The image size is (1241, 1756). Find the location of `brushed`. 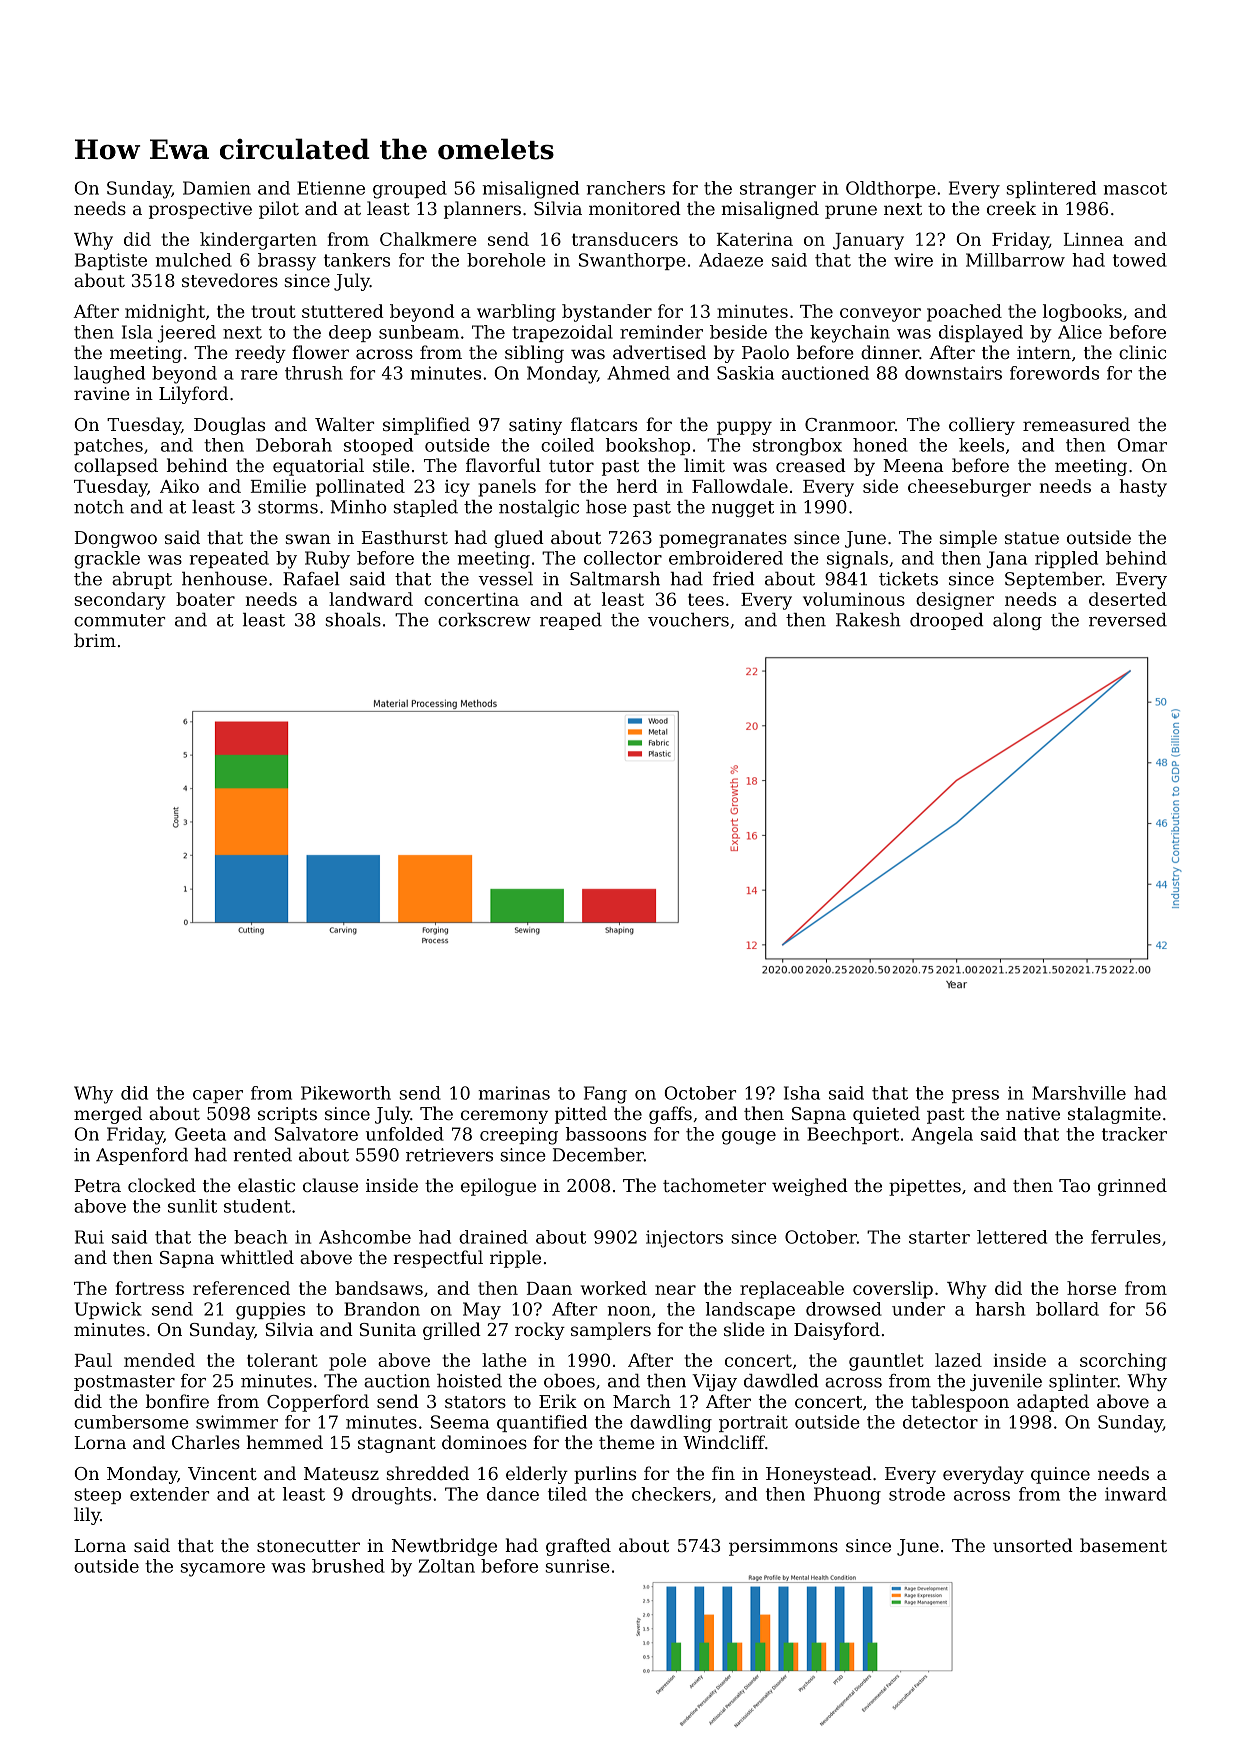

brushed is located at coordinates (348, 1566).
